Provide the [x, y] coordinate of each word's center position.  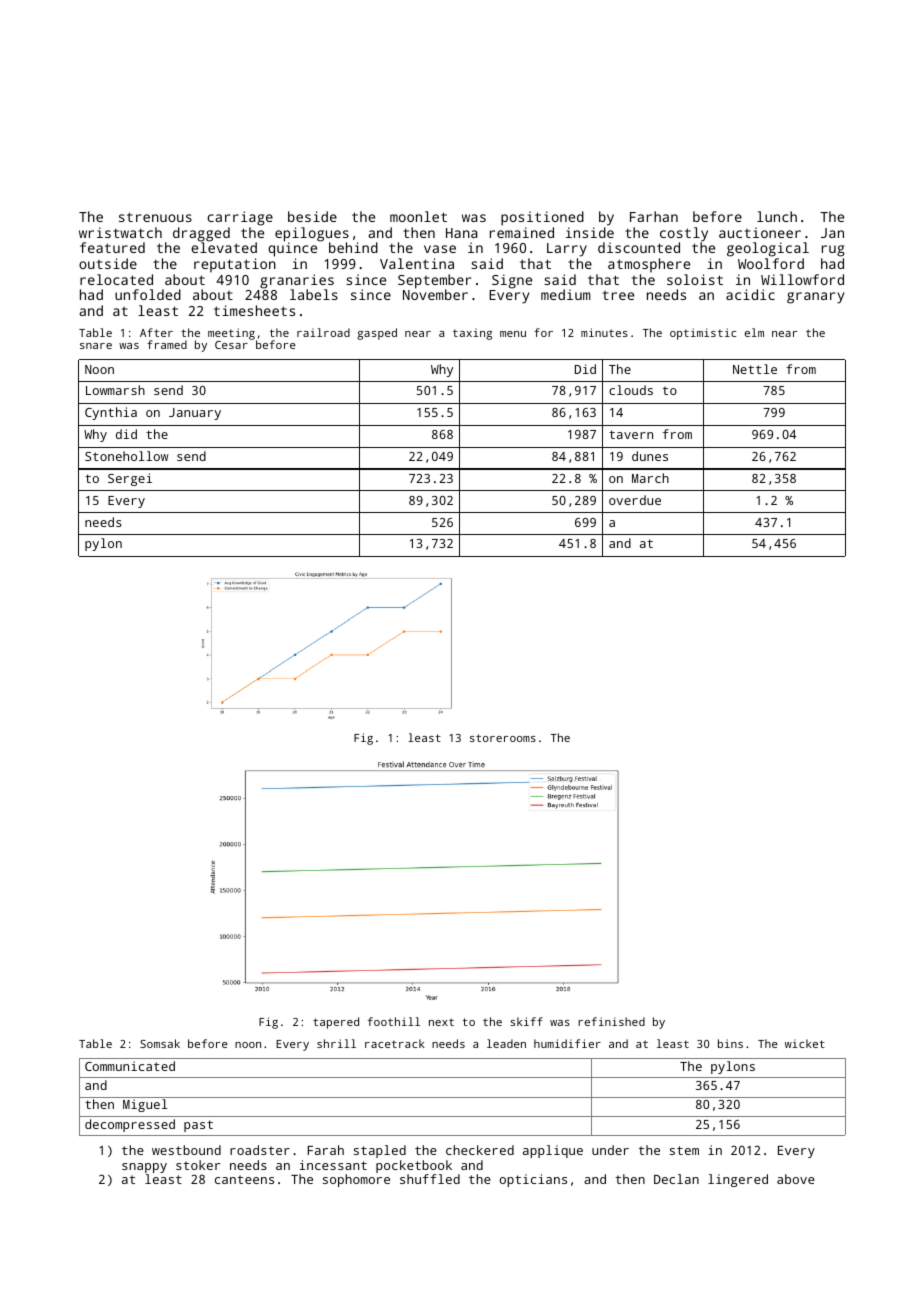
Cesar [231, 345]
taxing [472, 334]
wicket [805, 1043]
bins [730, 1043]
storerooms [503, 738]
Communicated [130, 1066]
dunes [650, 456]
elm [754, 332]
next [441, 1022]
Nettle [755, 369]
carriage [240, 218]
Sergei [130, 479]
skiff [526, 1021]
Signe [512, 281]
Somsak [160, 1043]
